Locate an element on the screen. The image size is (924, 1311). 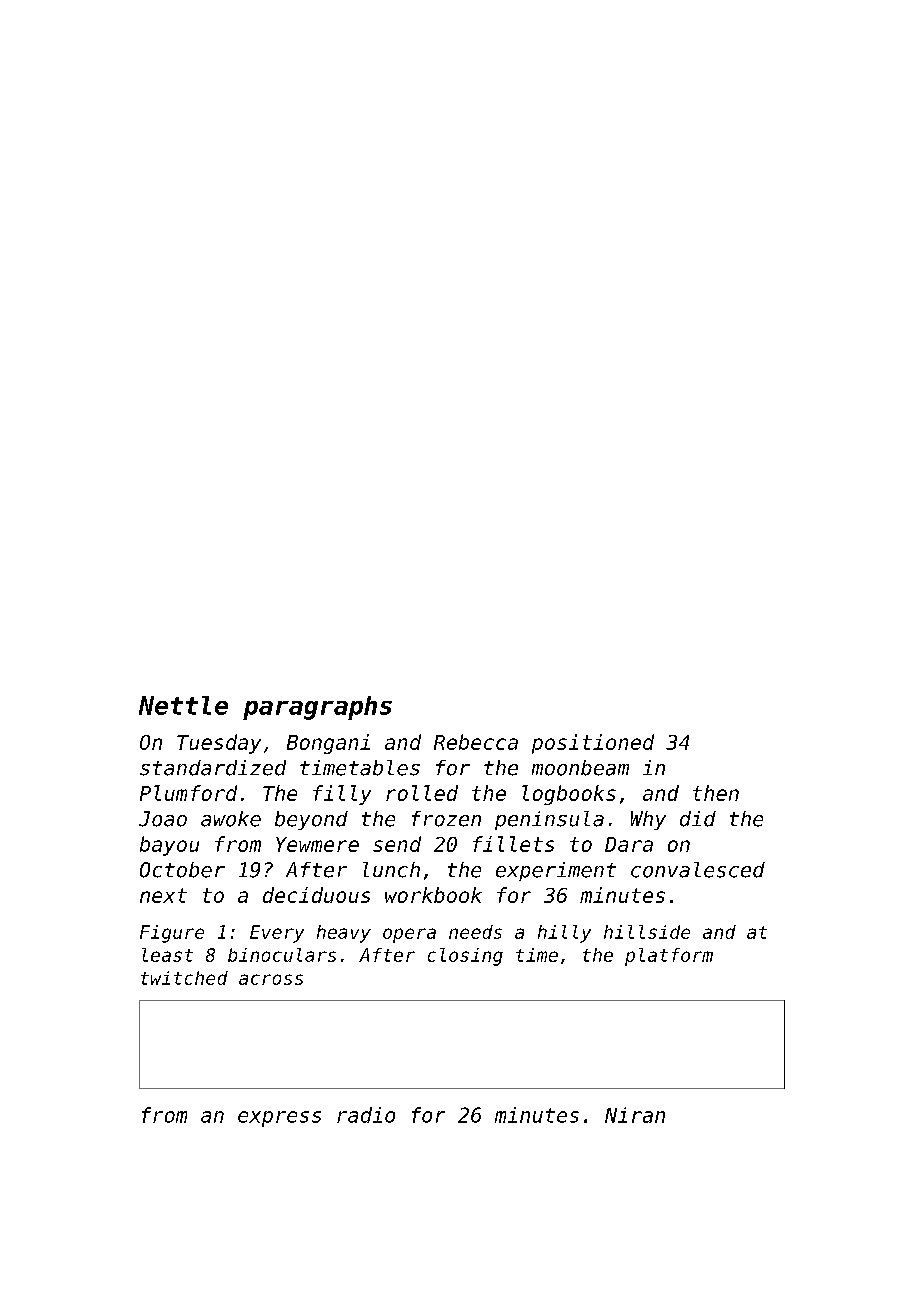
paragraphs is located at coordinates (317, 708).
